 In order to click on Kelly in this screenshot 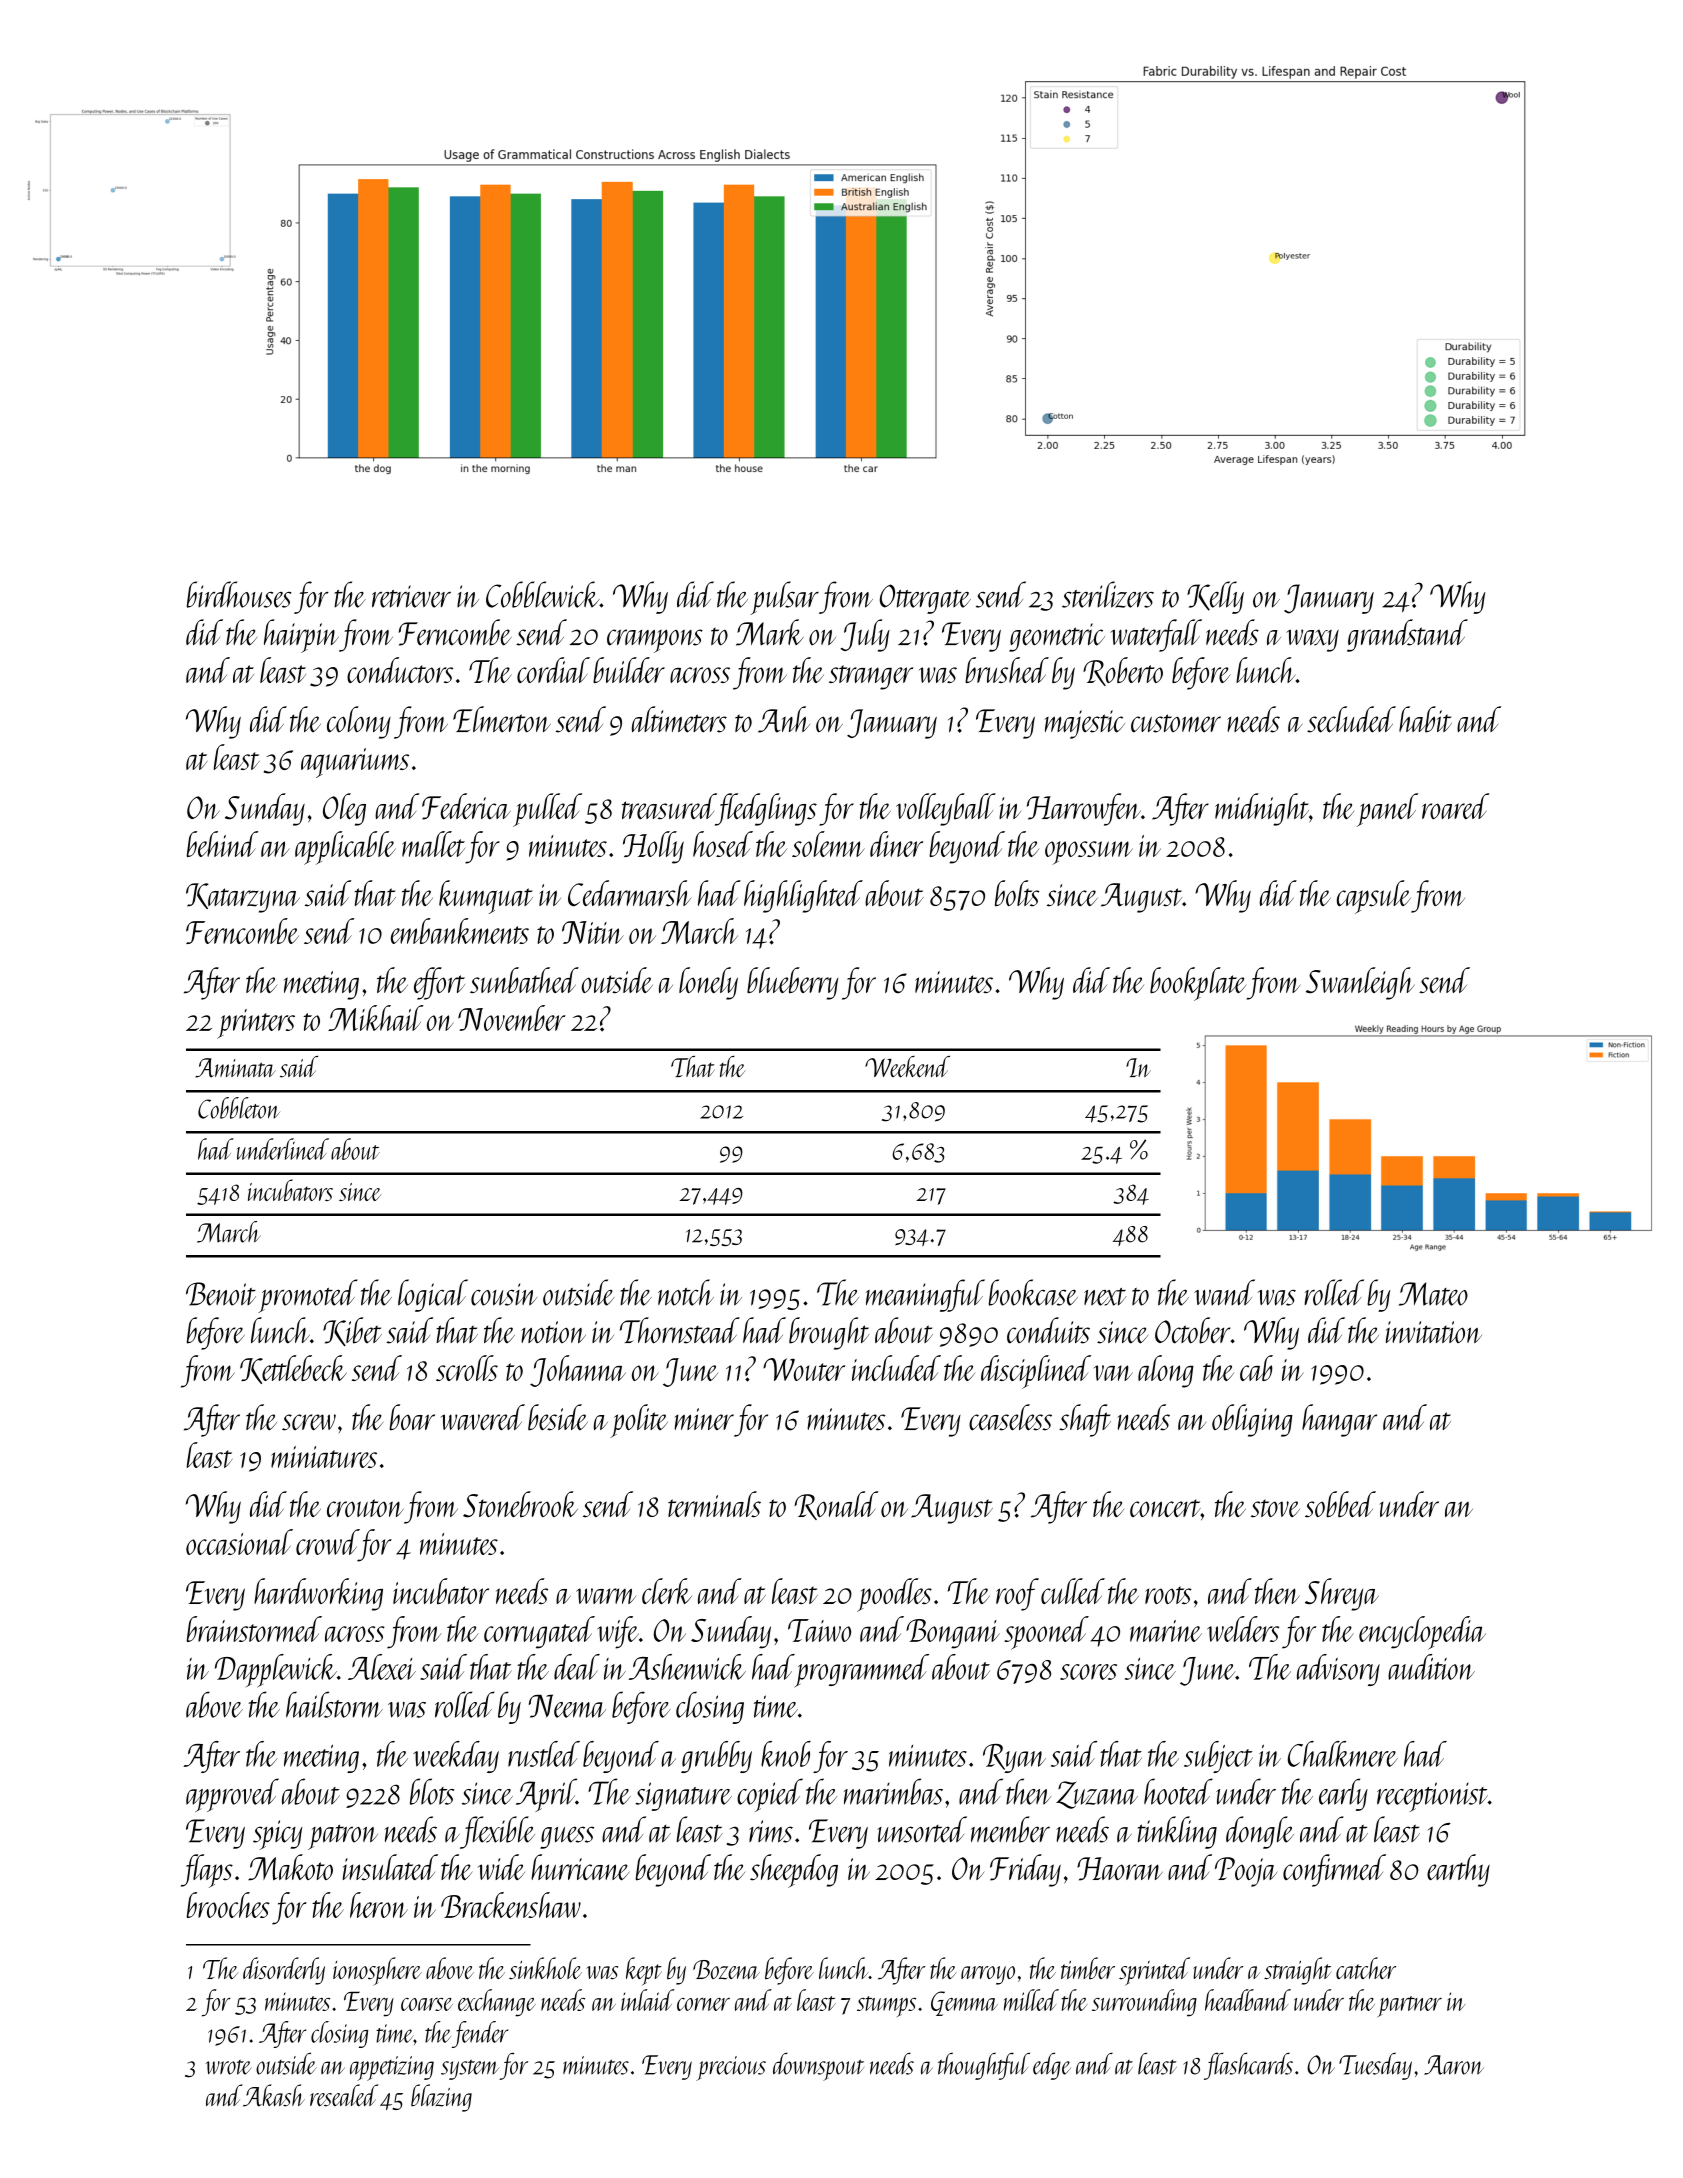, I will do `click(1215, 597)`.
